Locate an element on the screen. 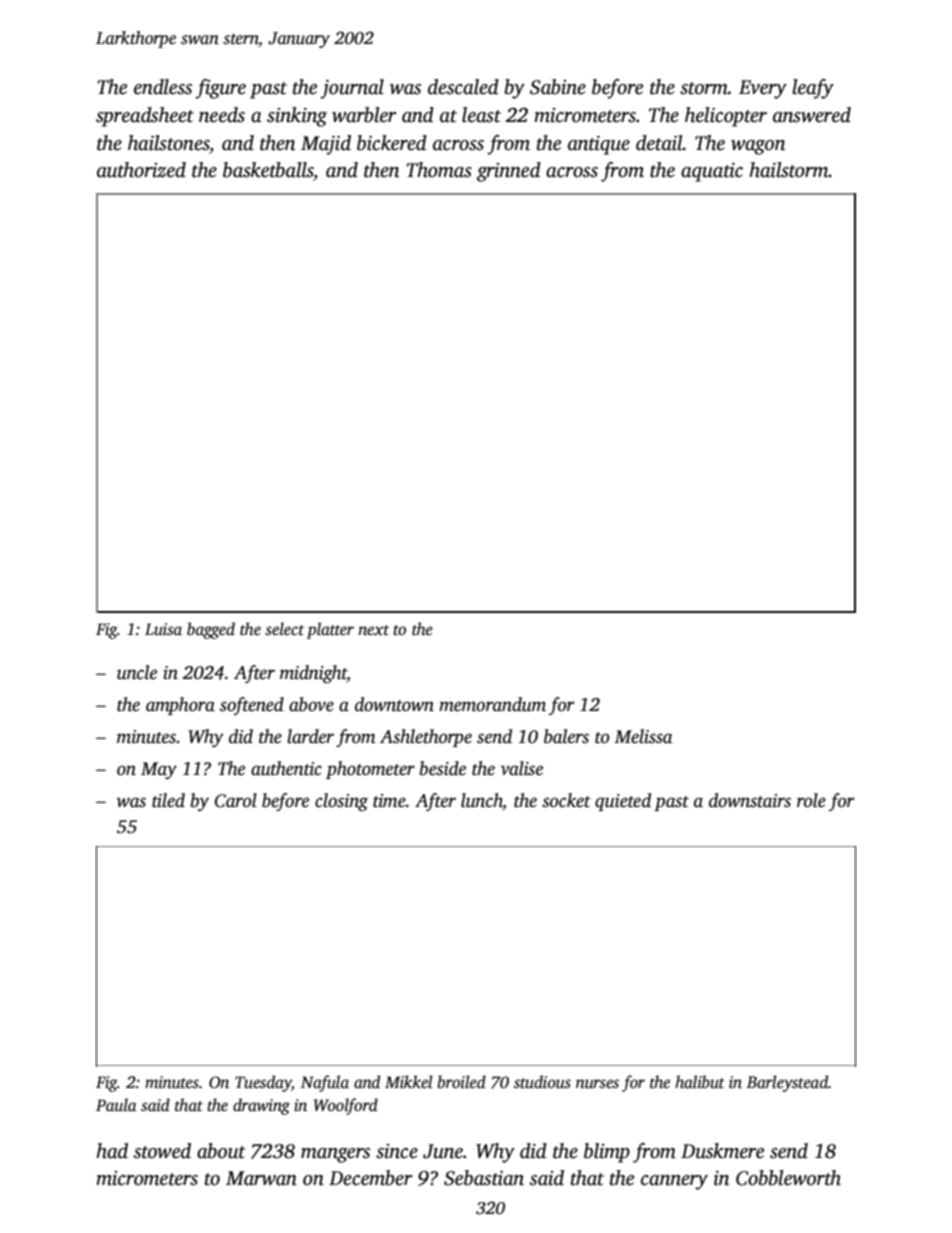  closing is located at coordinates (341, 802).
